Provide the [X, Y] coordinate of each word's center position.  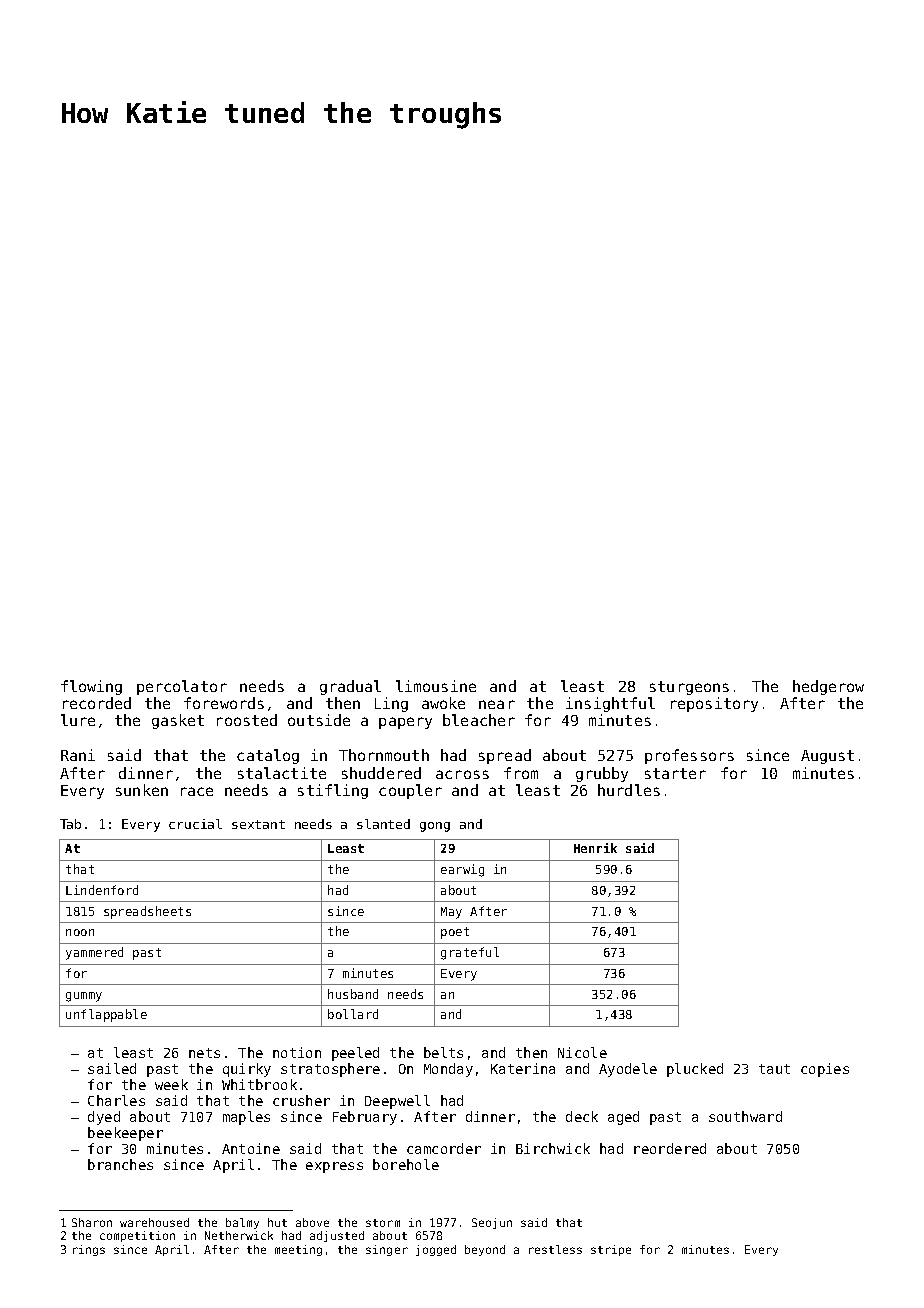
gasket [178, 721]
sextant [258, 824]
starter [675, 773]
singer [387, 1250]
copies [825, 1070]
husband [353, 994]
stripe [611, 1250]
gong [435, 827]
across [462, 774]
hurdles [629, 790]
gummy [84, 997]
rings [89, 1250]
